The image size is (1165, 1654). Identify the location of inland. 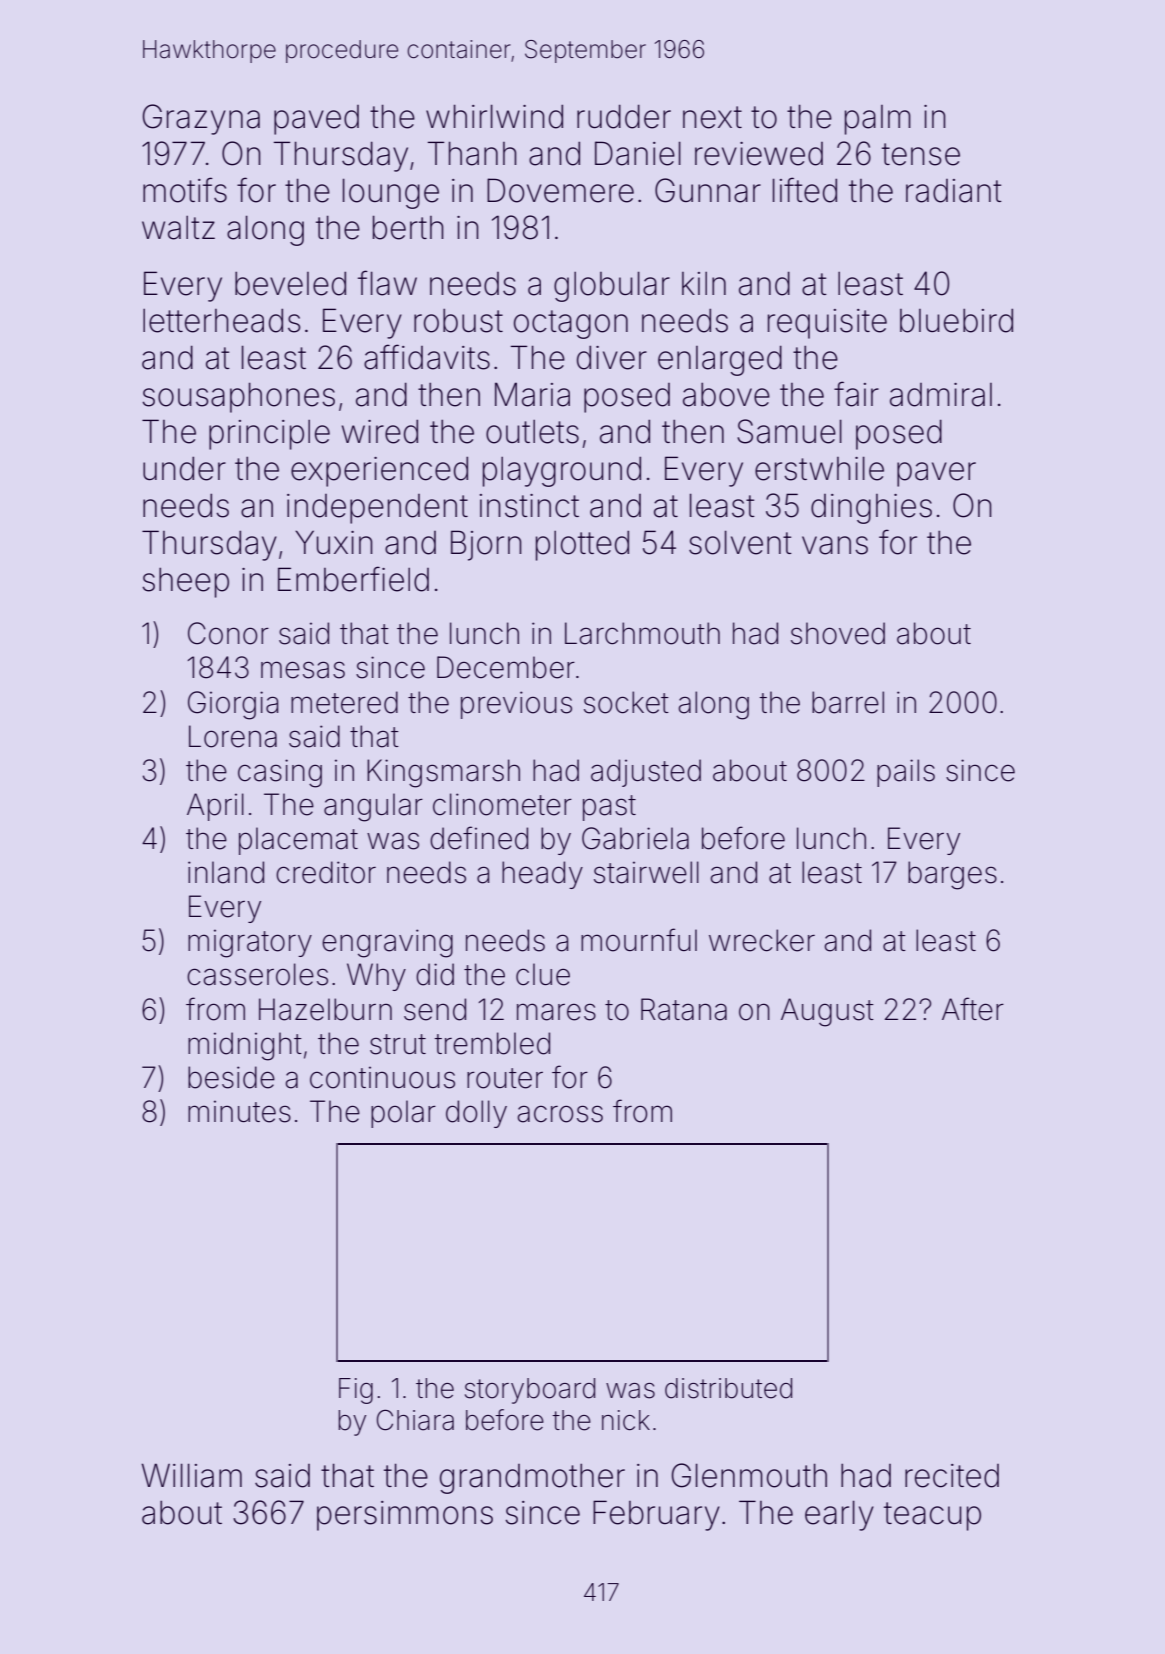
(226, 872).
